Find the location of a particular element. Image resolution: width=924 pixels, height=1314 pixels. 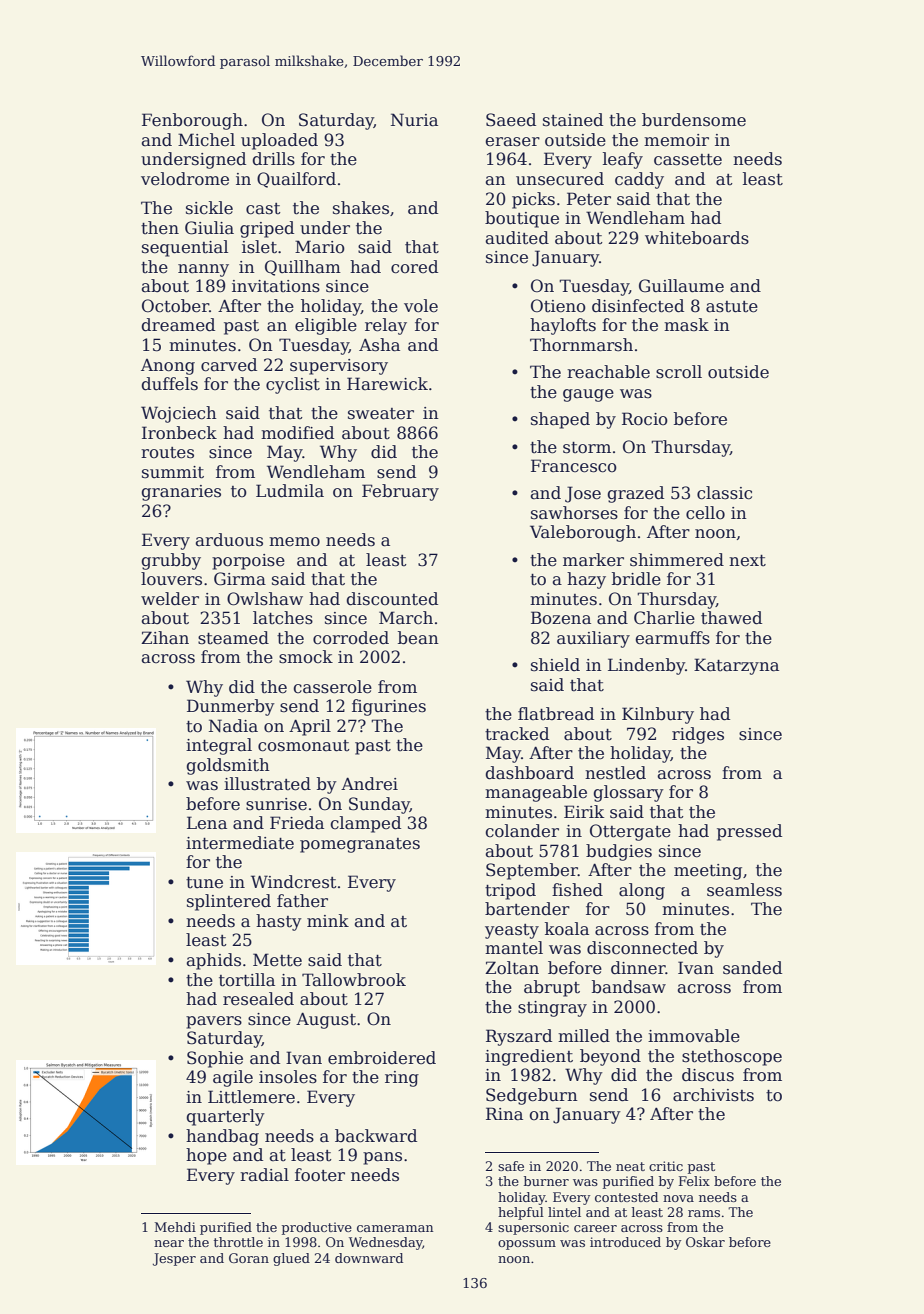

Katarzyna is located at coordinates (736, 666).
